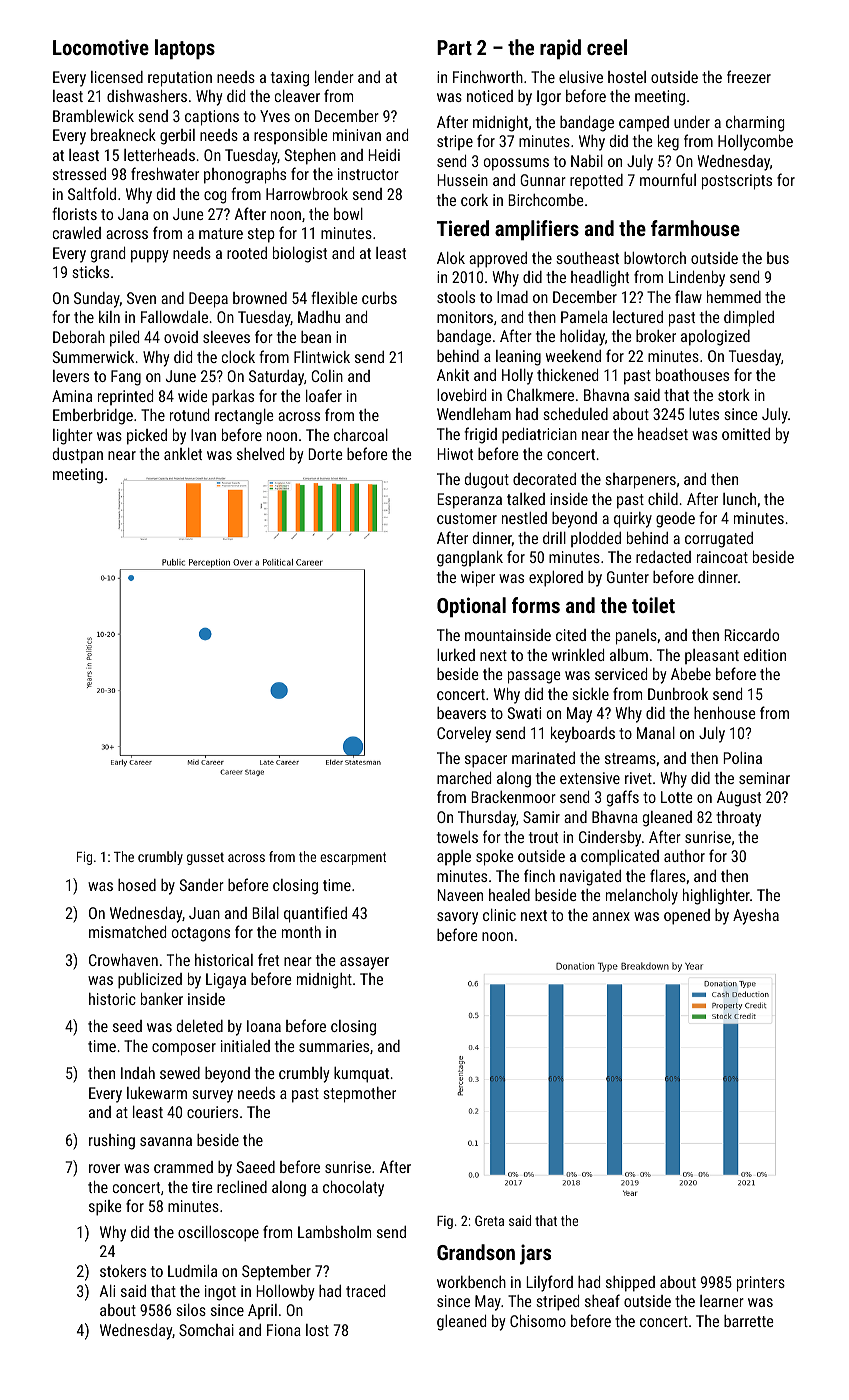 This screenshot has width=849, height=1400. Describe the element at coordinates (353, 858) in the screenshot. I see `escarpment` at that location.
